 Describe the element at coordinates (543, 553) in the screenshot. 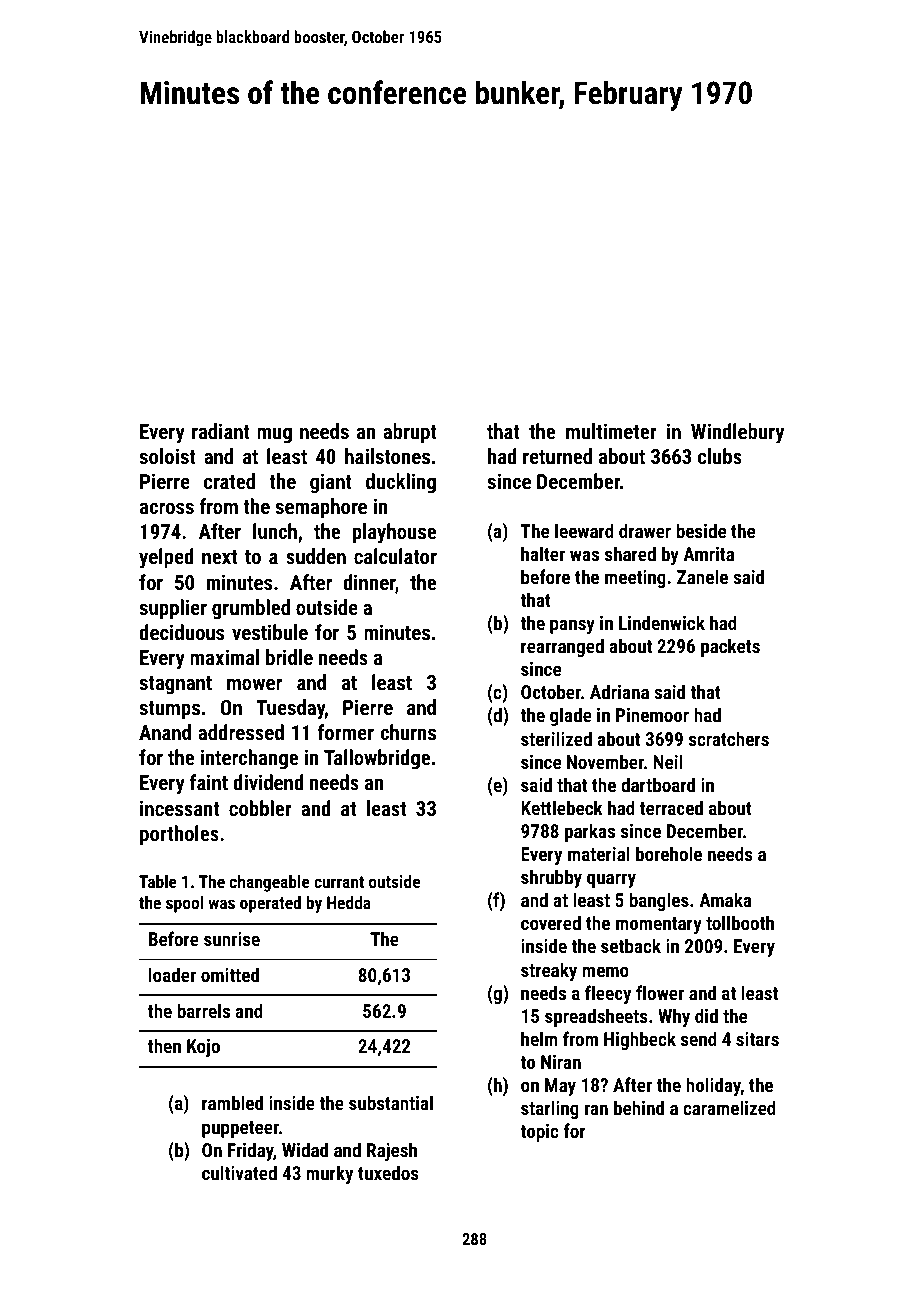

I see `halter` at that location.
